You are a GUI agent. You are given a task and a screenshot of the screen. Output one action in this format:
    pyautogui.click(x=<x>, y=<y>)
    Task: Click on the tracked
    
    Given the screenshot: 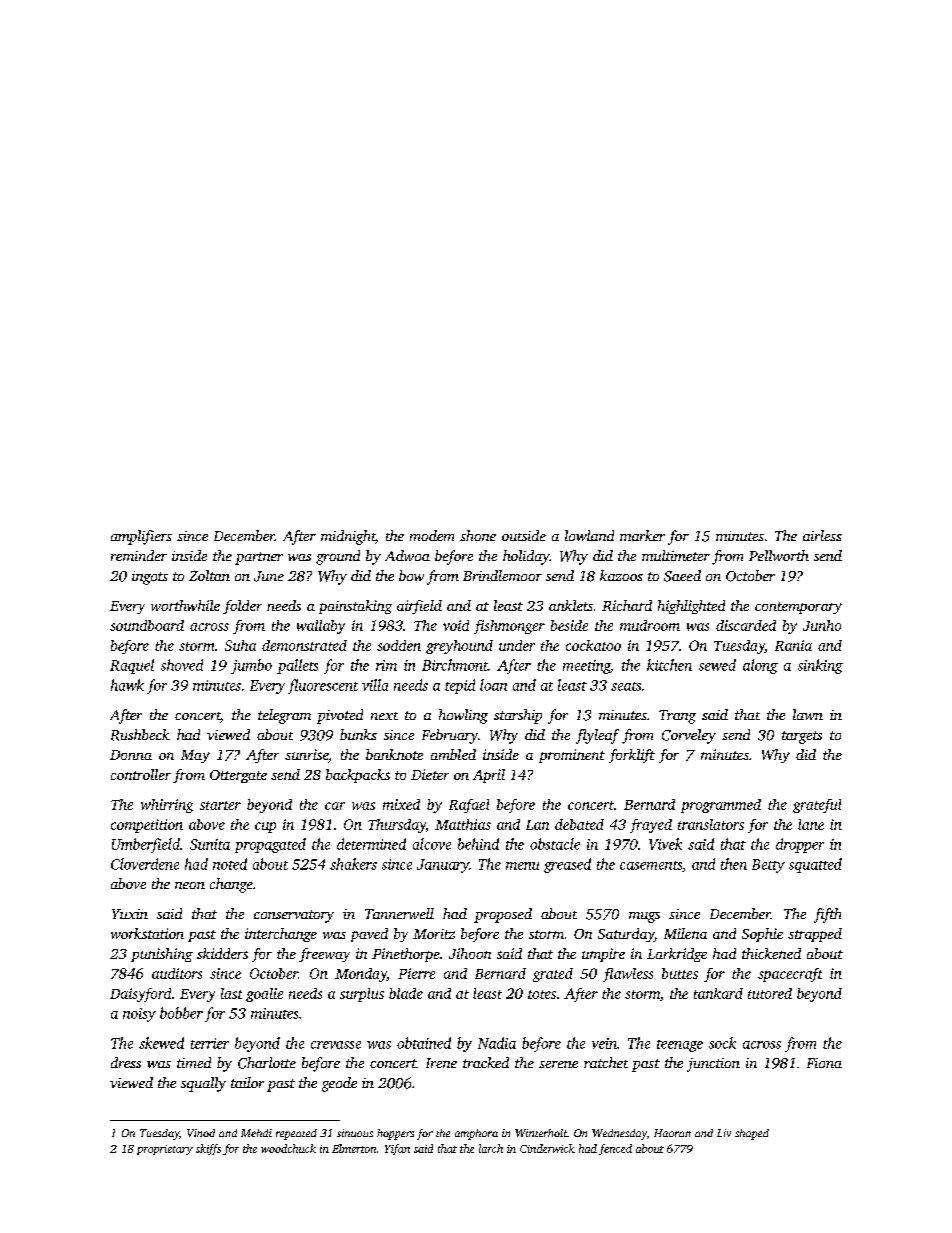 What is the action you would take?
    pyautogui.click(x=486, y=1062)
